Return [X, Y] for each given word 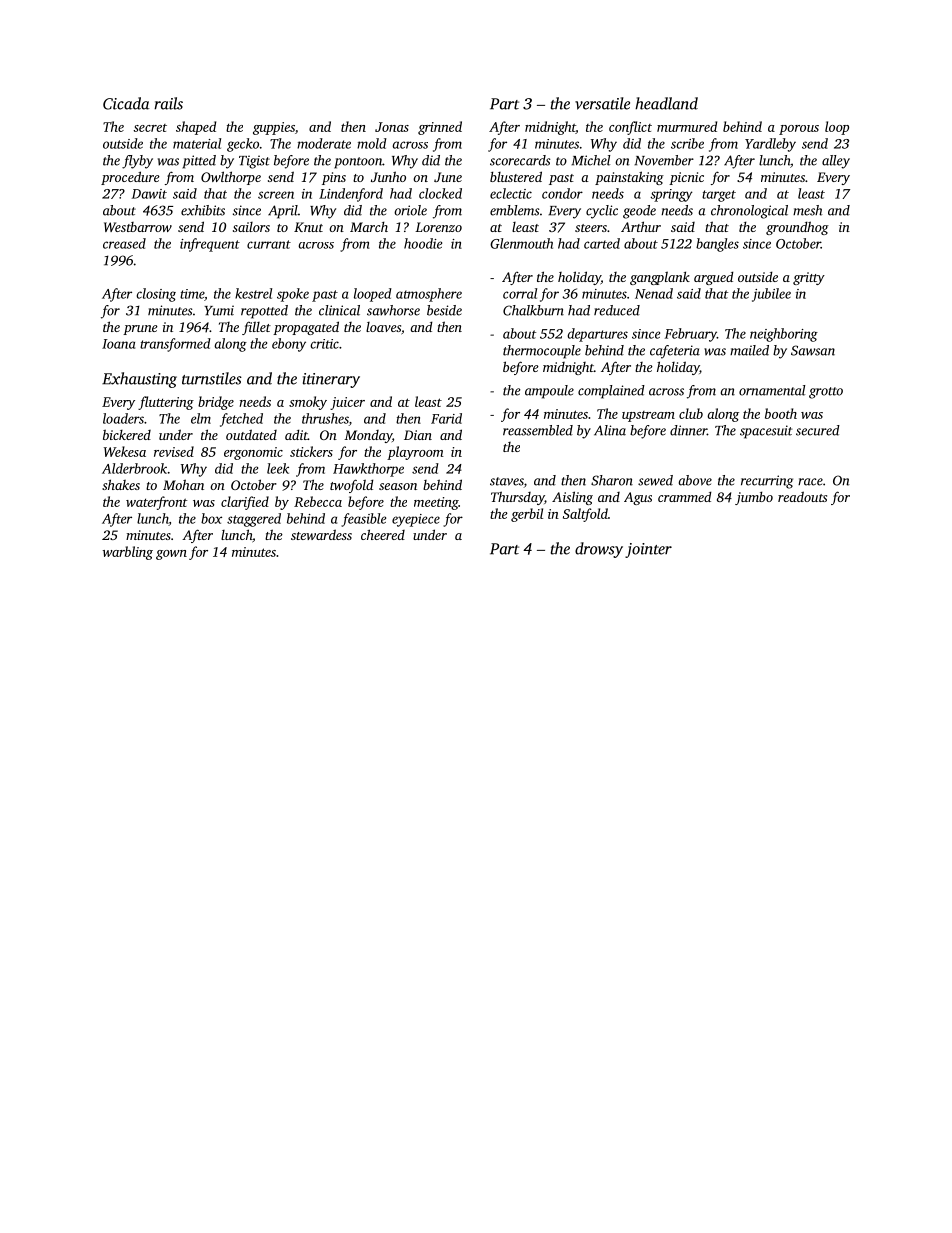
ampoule [549, 392]
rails [168, 103]
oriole [410, 210]
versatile [602, 103]
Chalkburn [533, 310]
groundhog [797, 228]
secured [818, 430]
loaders [123, 418]
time [192, 294]
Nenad [654, 293]
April [283, 212]
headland [666, 103]
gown [171, 555]
